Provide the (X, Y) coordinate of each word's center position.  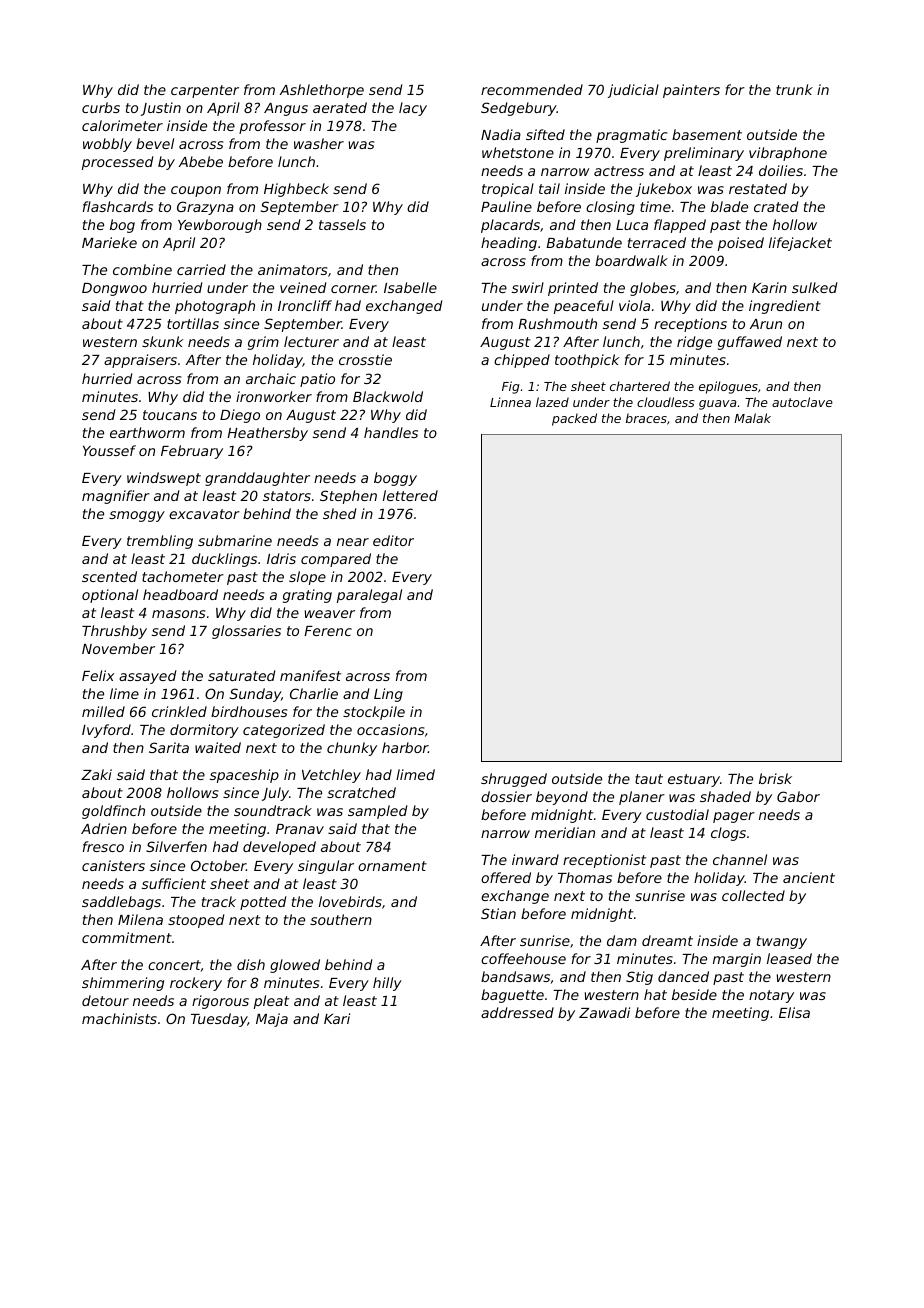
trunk (794, 89)
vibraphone (788, 154)
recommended (532, 89)
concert (174, 965)
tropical (508, 190)
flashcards (118, 206)
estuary (694, 780)
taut (649, 779)
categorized (284, 731)
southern (341, 919)
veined (303, 287)
